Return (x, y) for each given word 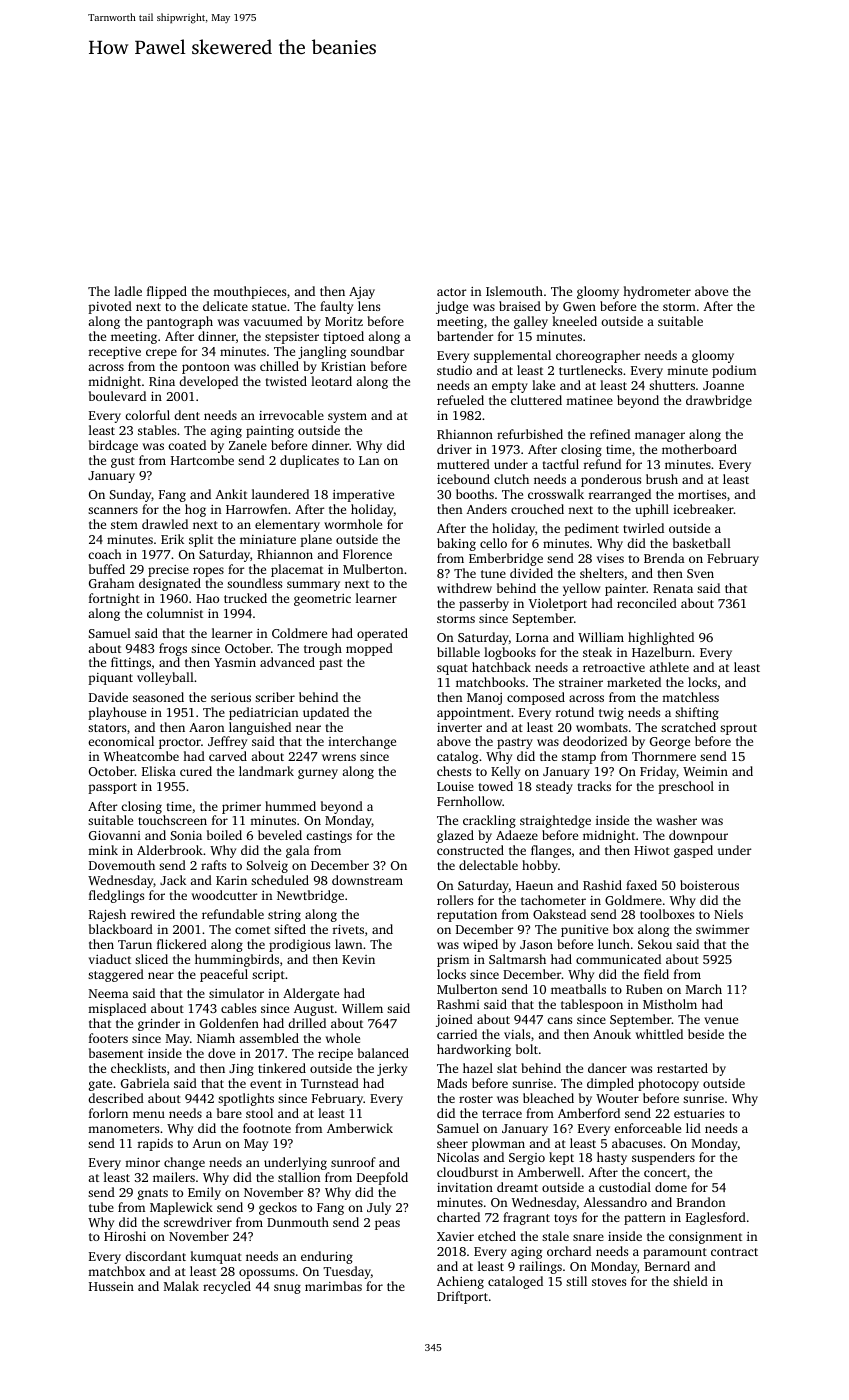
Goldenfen (229, 1023)
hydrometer (657, 292)
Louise (455, 786)
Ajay (362, 293)
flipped (167, 292)
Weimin (705, 771)
